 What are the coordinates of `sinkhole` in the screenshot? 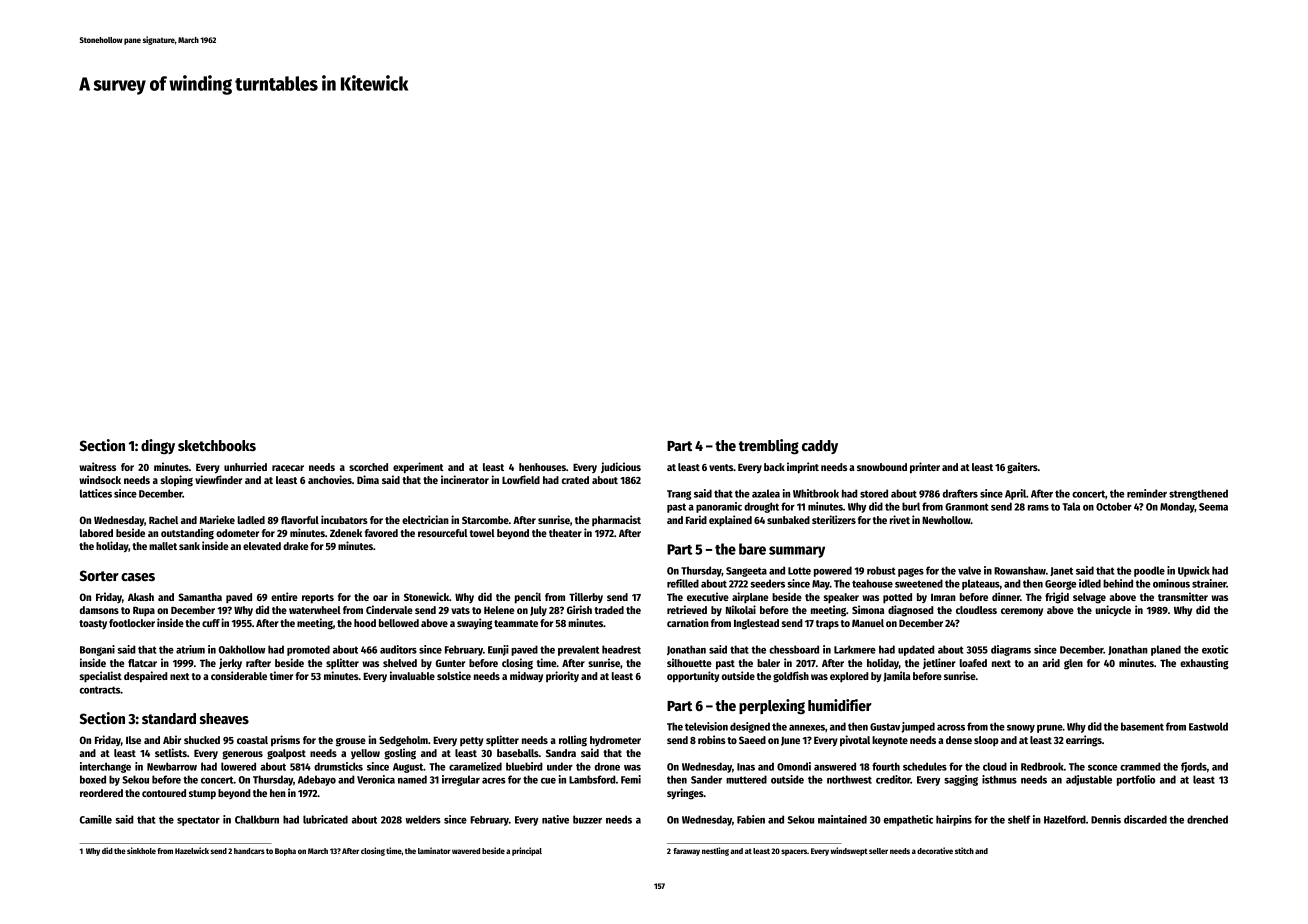 It's located at (141, 850).
